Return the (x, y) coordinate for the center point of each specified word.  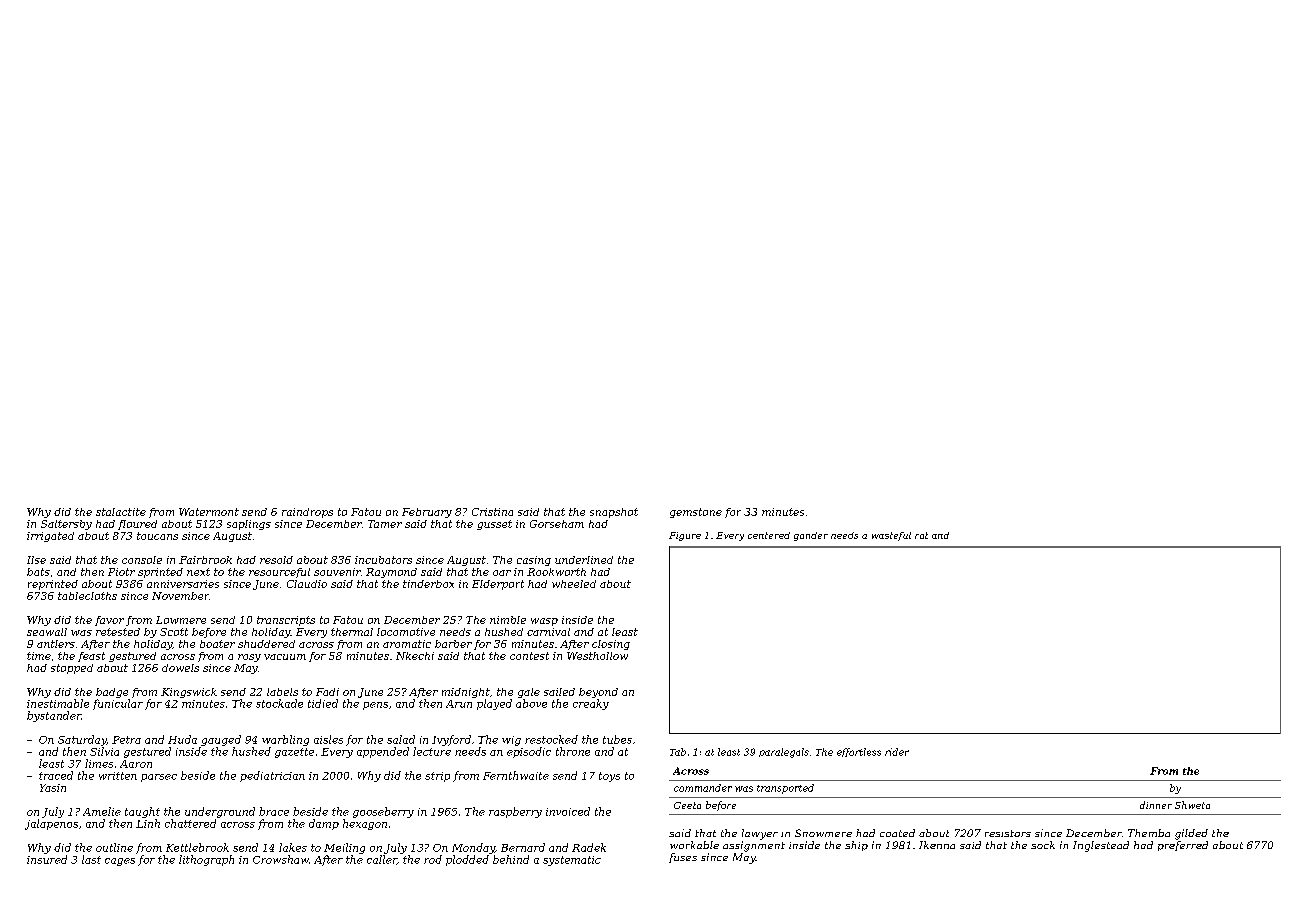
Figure (685, 536)
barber (453, 644)
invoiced (568, 811)
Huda (182, 739)
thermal (352, 632)
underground (220, 812)
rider (897, 752)
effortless (859, 752)
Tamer (385, 524)
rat (921, 535)
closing (611, 645)
